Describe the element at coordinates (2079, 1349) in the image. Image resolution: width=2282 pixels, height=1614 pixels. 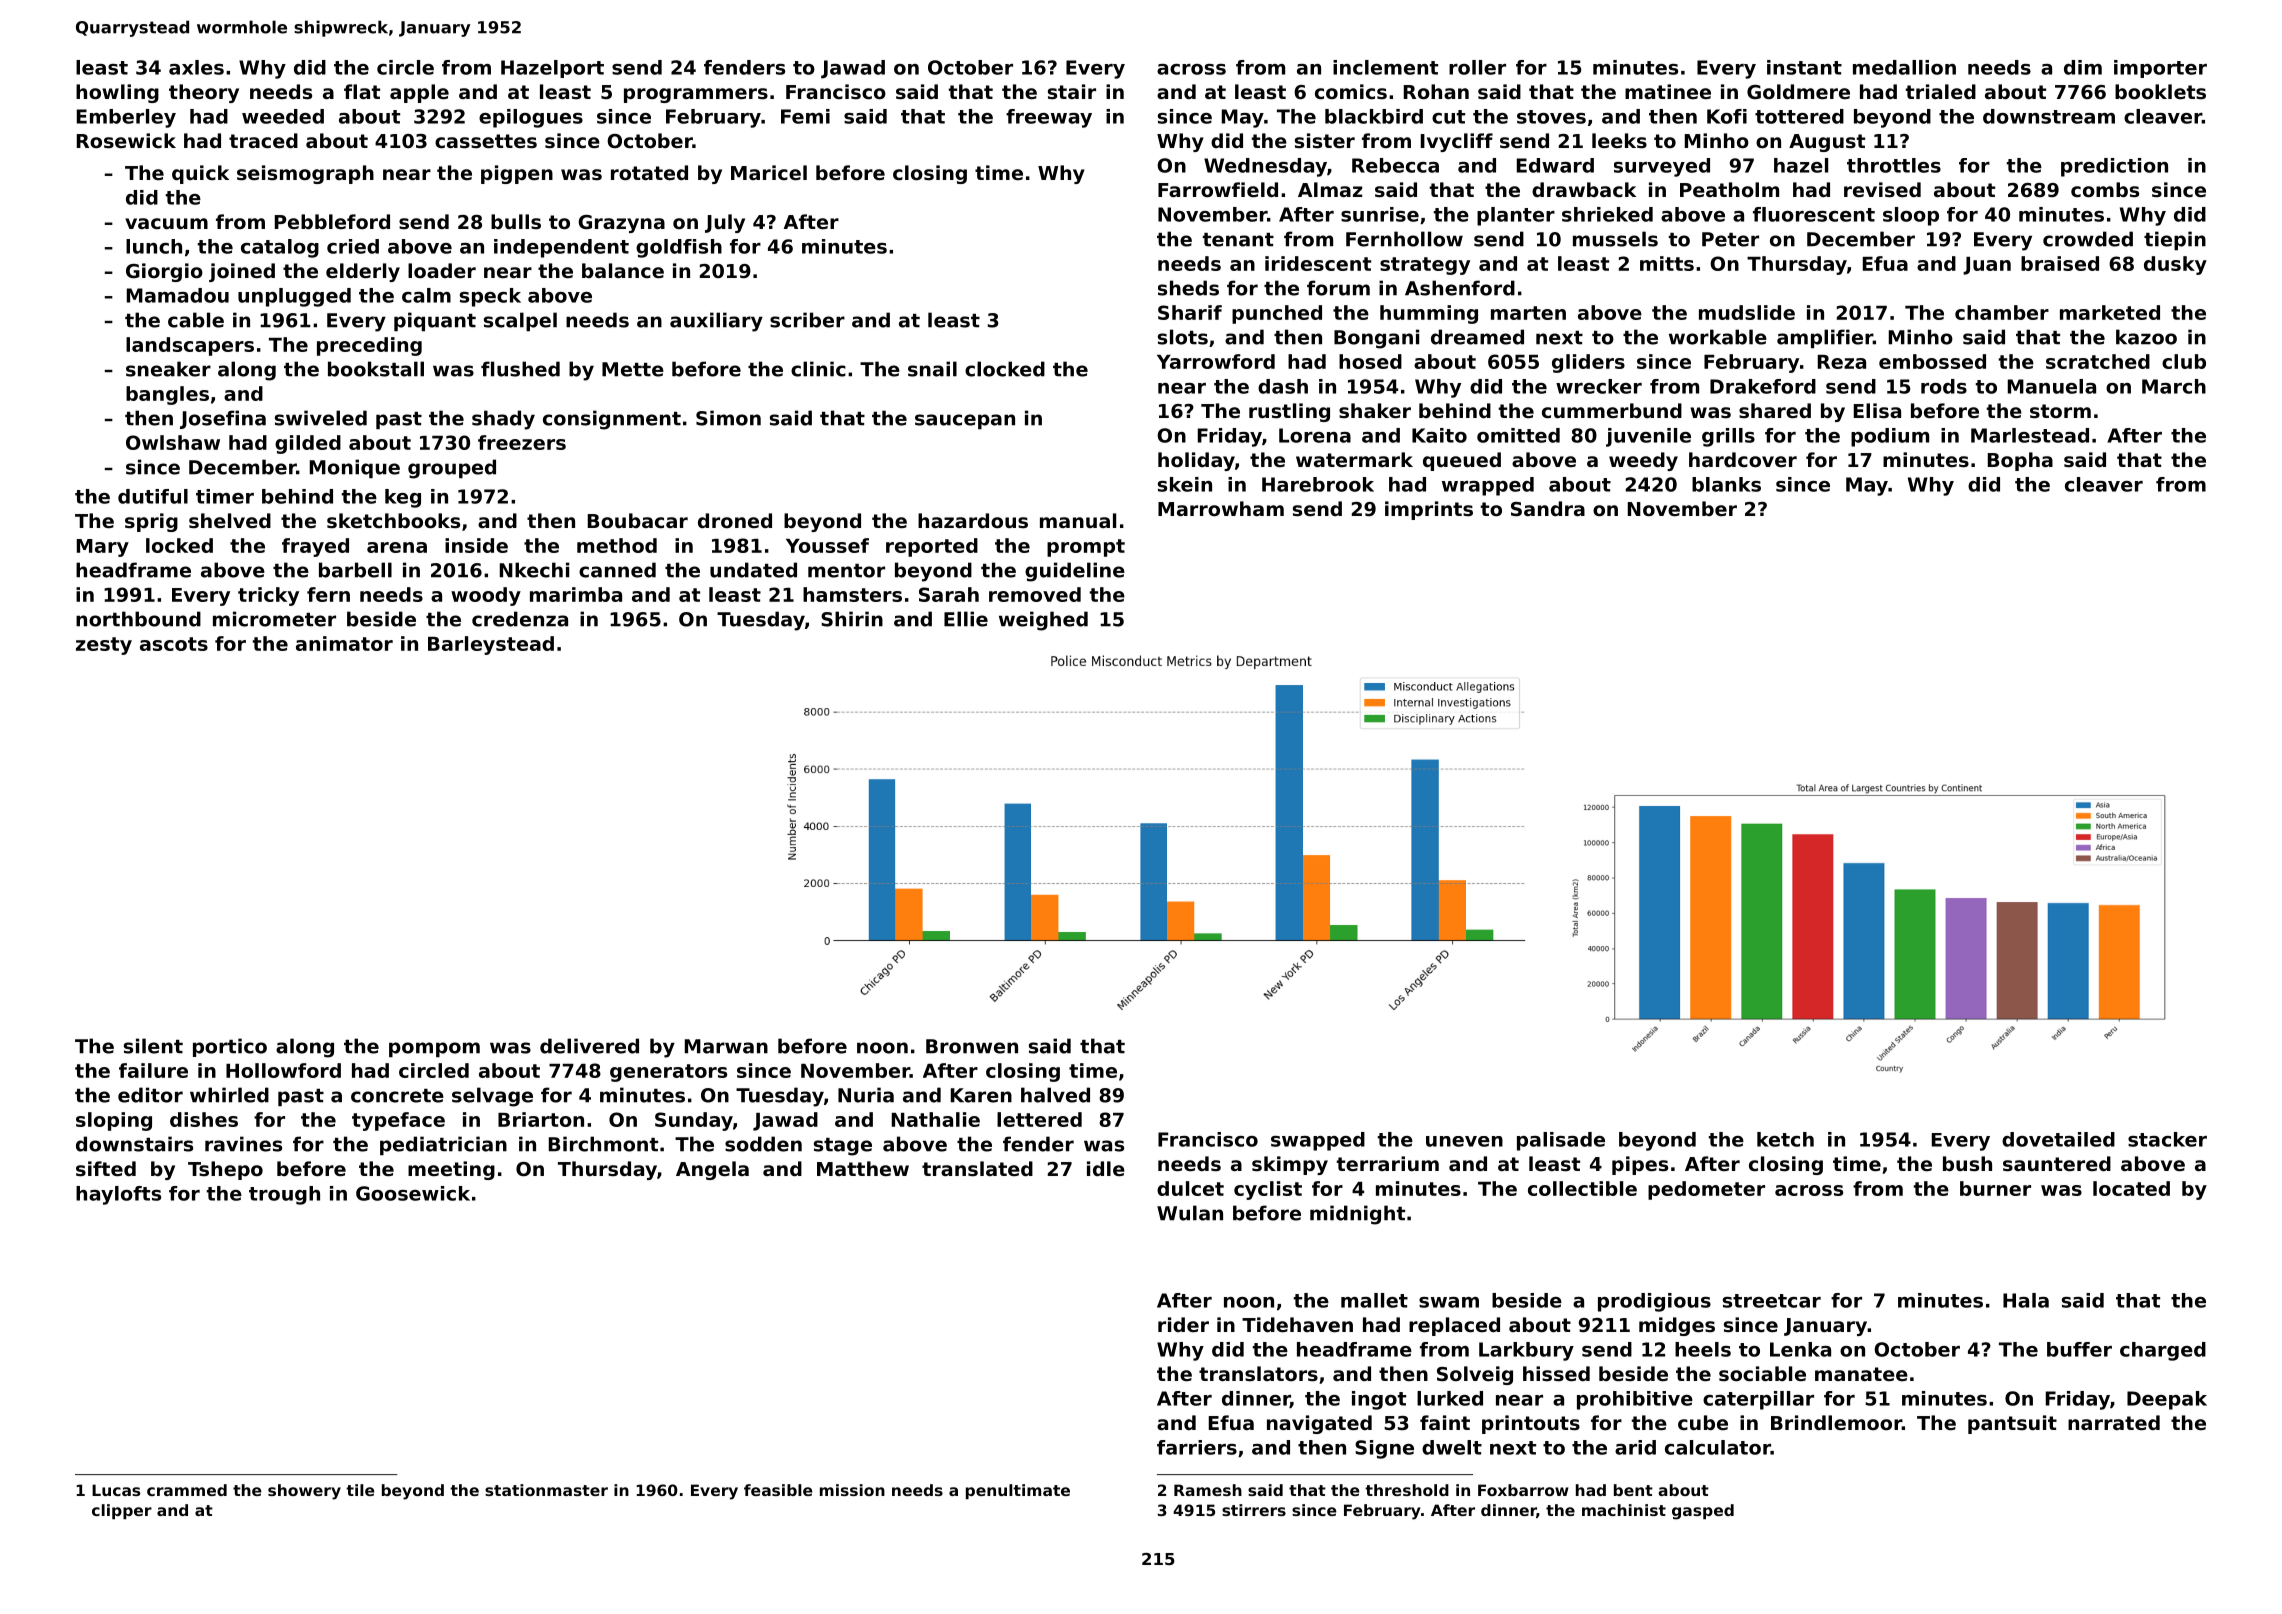
I see `buffer` at that location.
